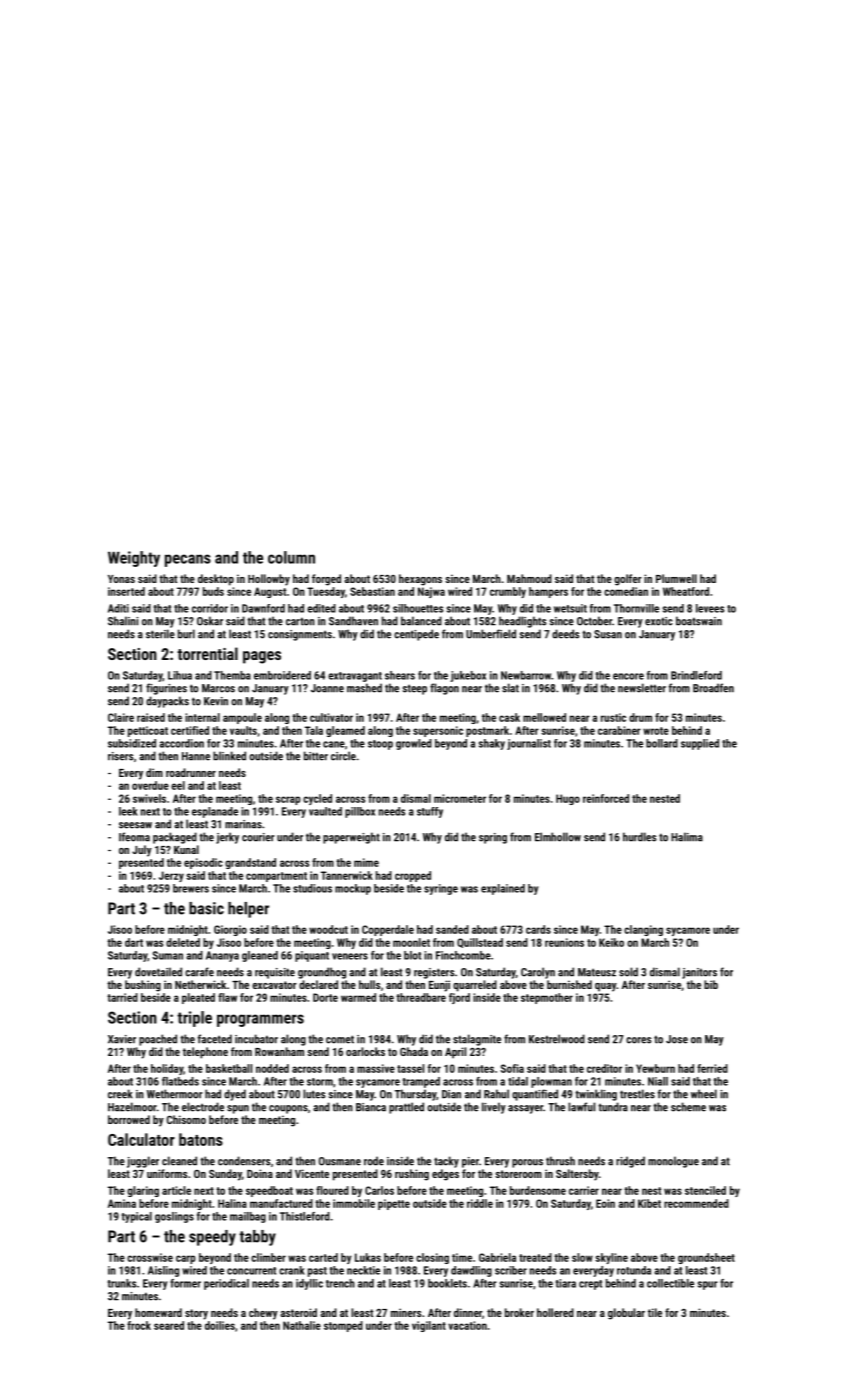  I want to click on Copperdale, so click(388, 930).
